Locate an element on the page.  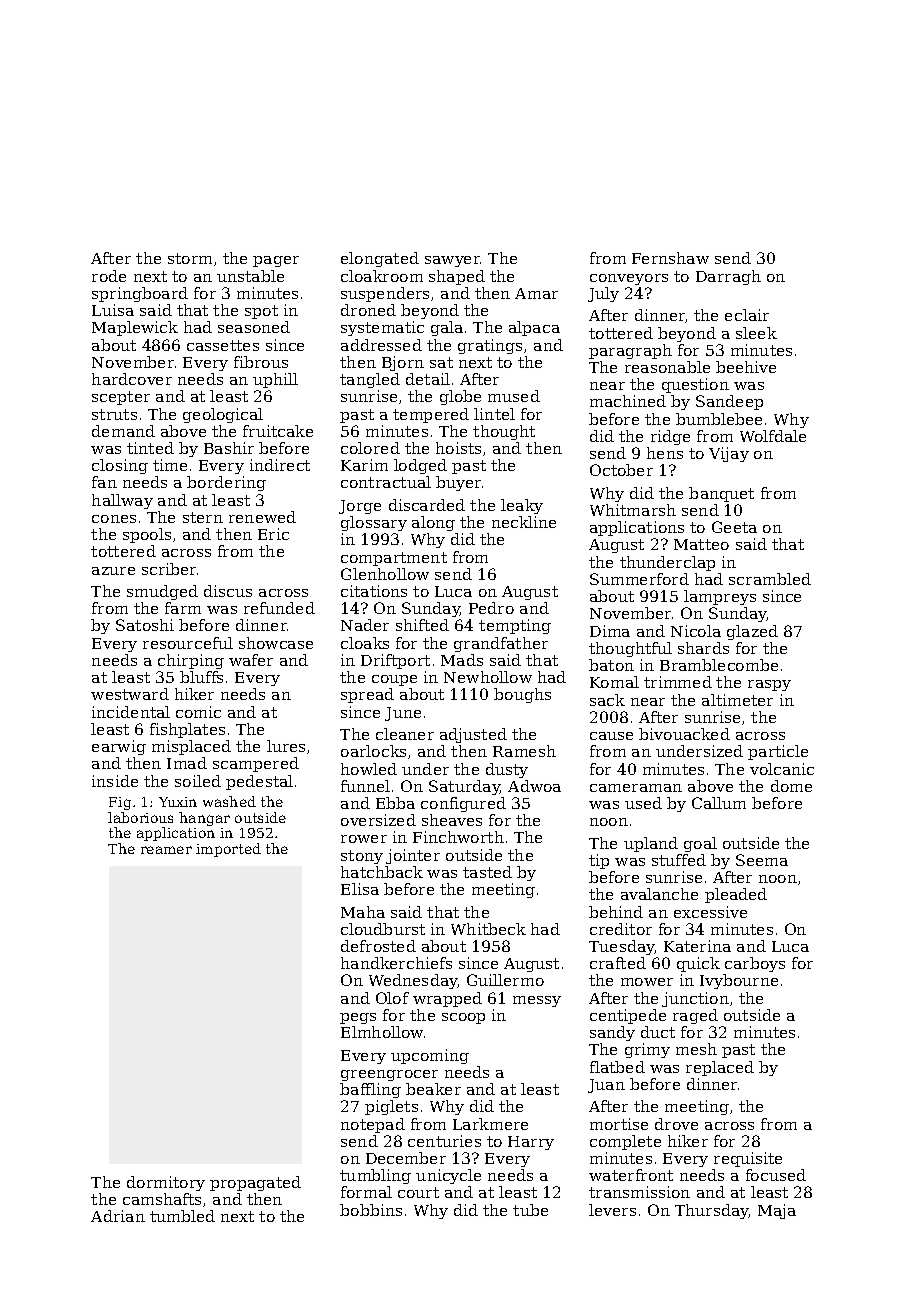
storm is located at coordinates (190, 258).
